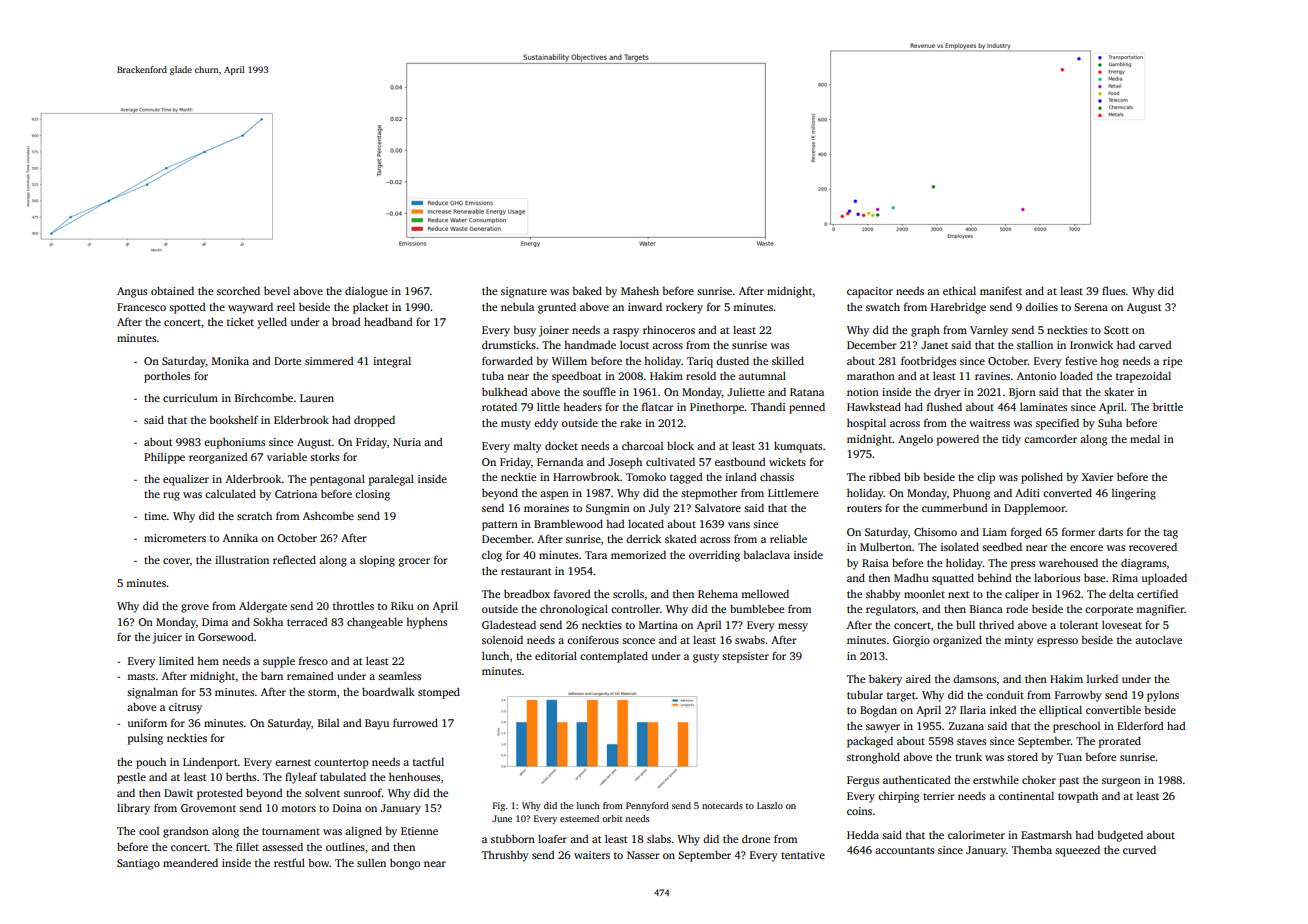 Image resolution: width=1308 pixels, height=924 pixels. What do you see at coordinates (768, 406) in the document?
I see `Thandi` at bounding box center [768, 406].
